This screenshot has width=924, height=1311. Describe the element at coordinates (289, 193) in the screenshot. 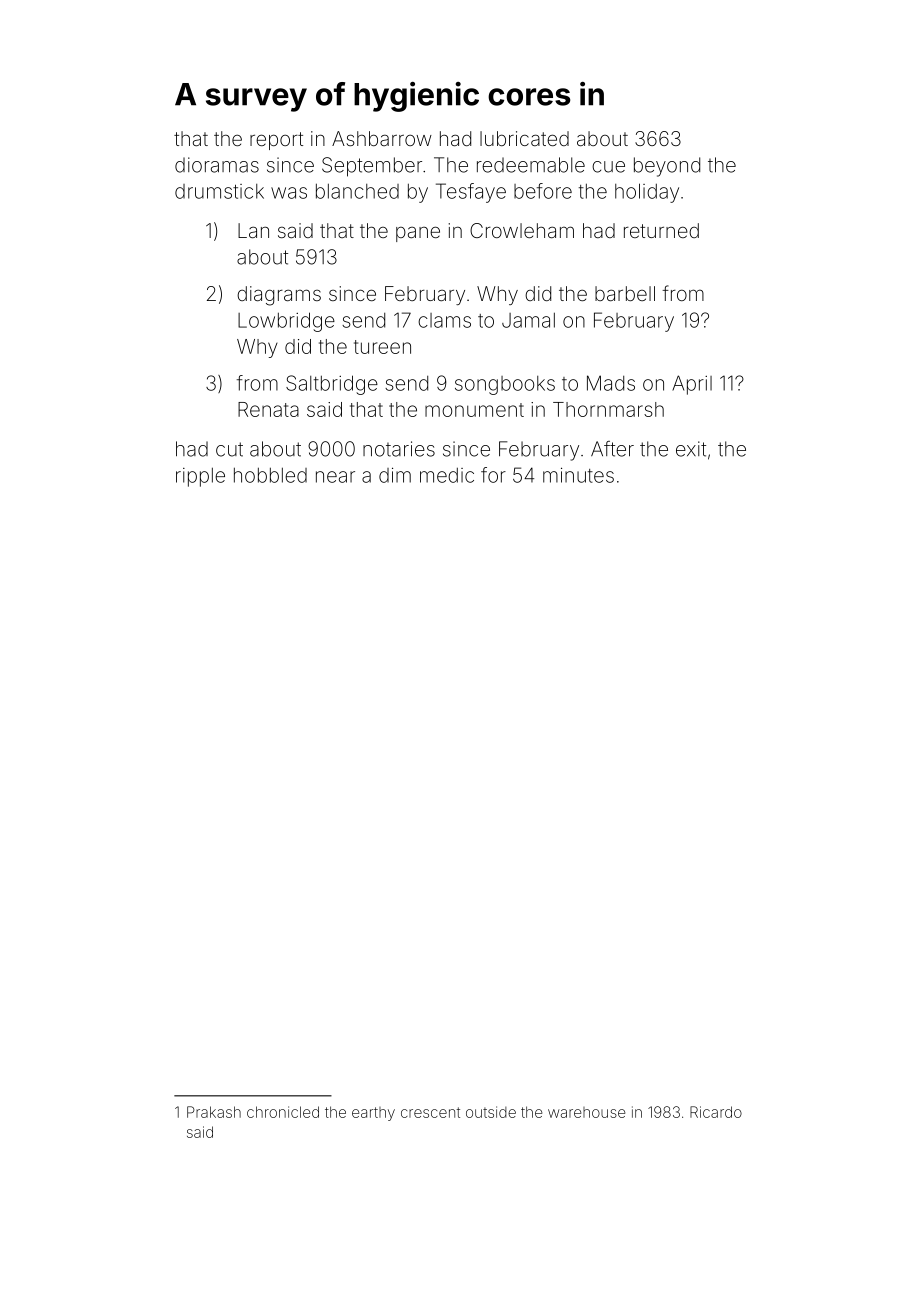

I see `was` at that location.
